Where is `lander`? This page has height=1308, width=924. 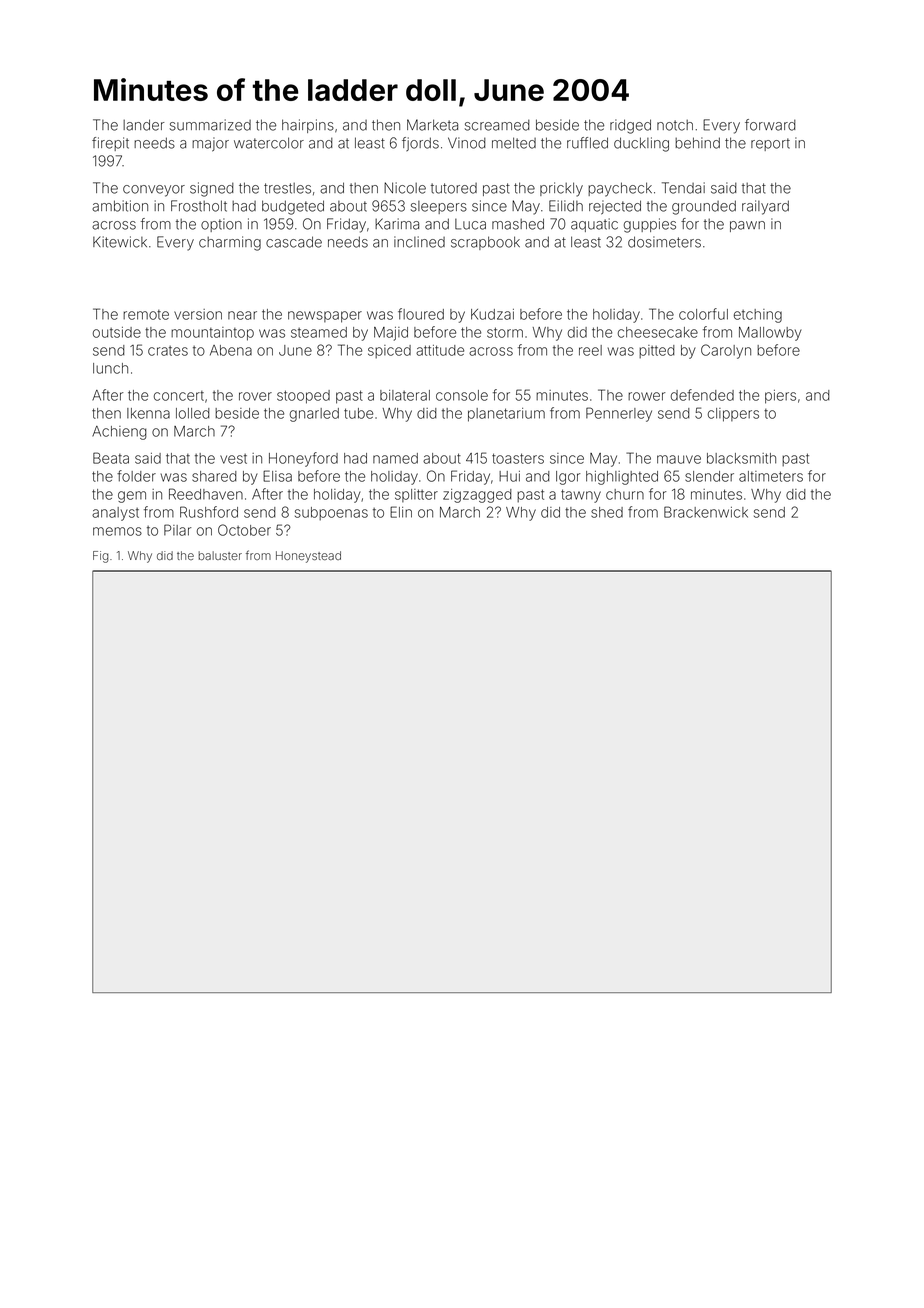
lander is located at coordinates (144, 125).
